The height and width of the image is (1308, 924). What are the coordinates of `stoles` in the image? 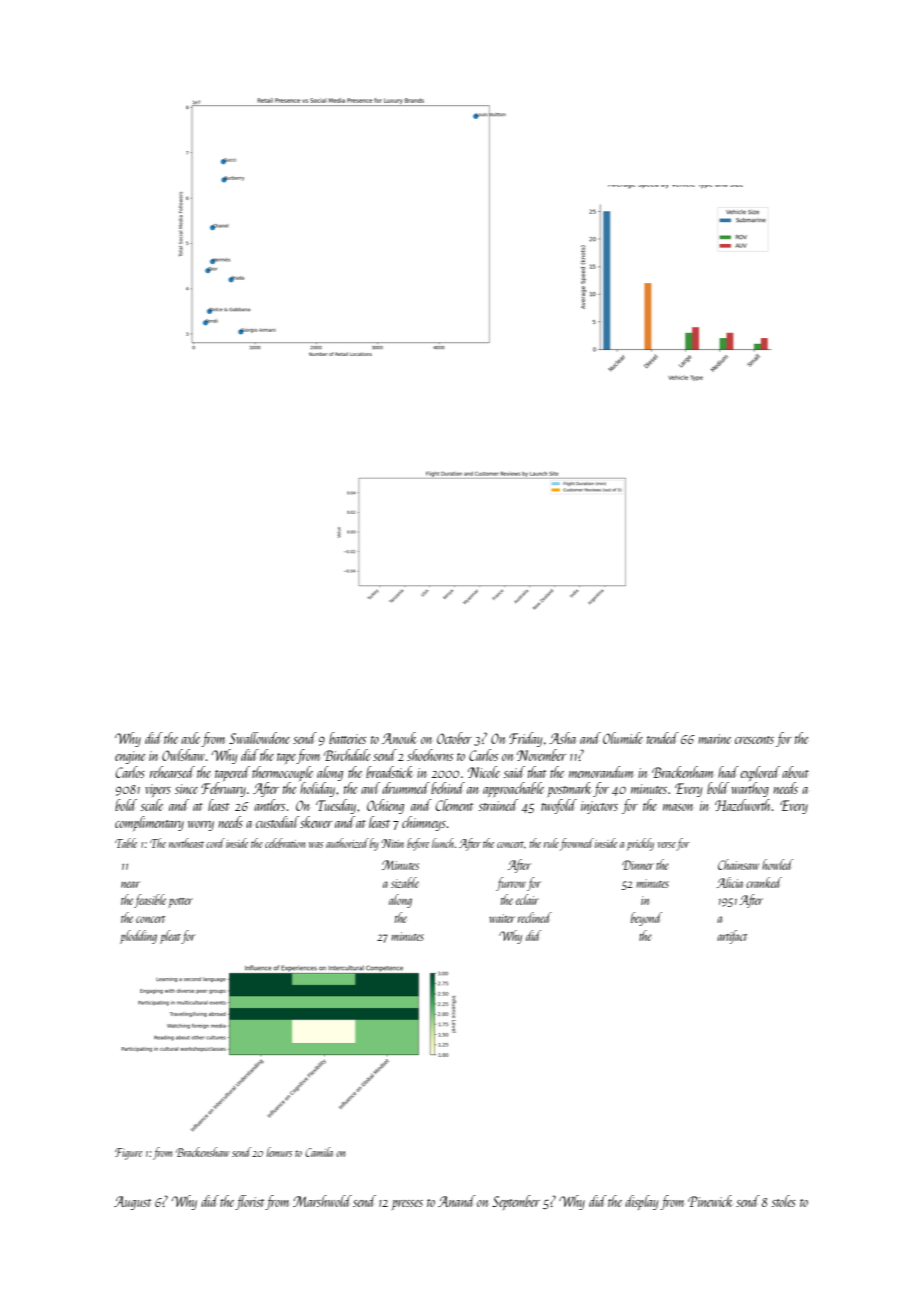 It's located at (783, 1201).
